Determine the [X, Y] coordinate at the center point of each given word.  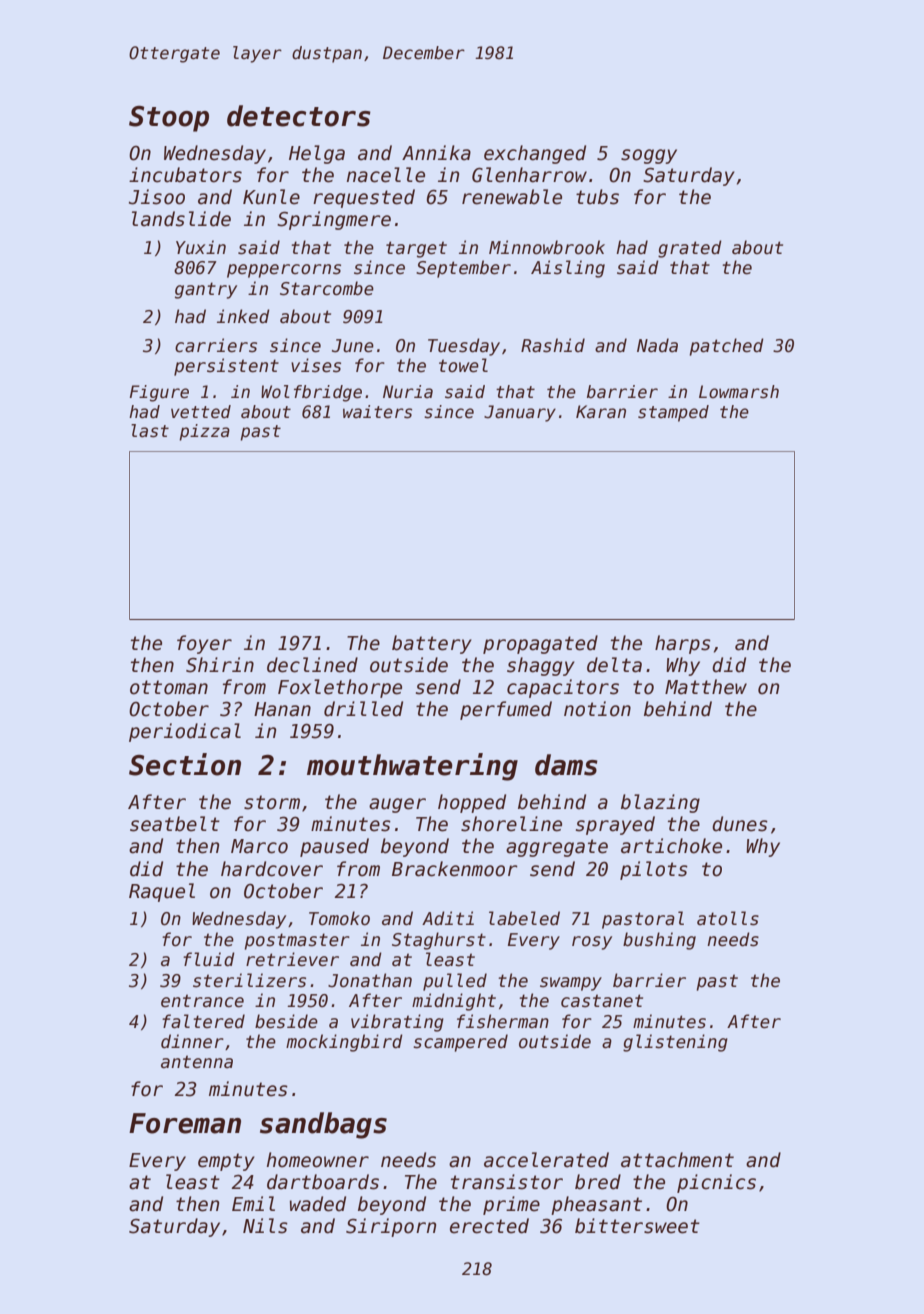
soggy [649, 156]
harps [683, 644]
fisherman [503, 1021]
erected [489, 1226]
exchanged [535, 154]
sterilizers [249, 980]
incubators [185, 175]
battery [432, 644]
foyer [204, 644]
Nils [265, 1226]
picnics [716, 1183]
